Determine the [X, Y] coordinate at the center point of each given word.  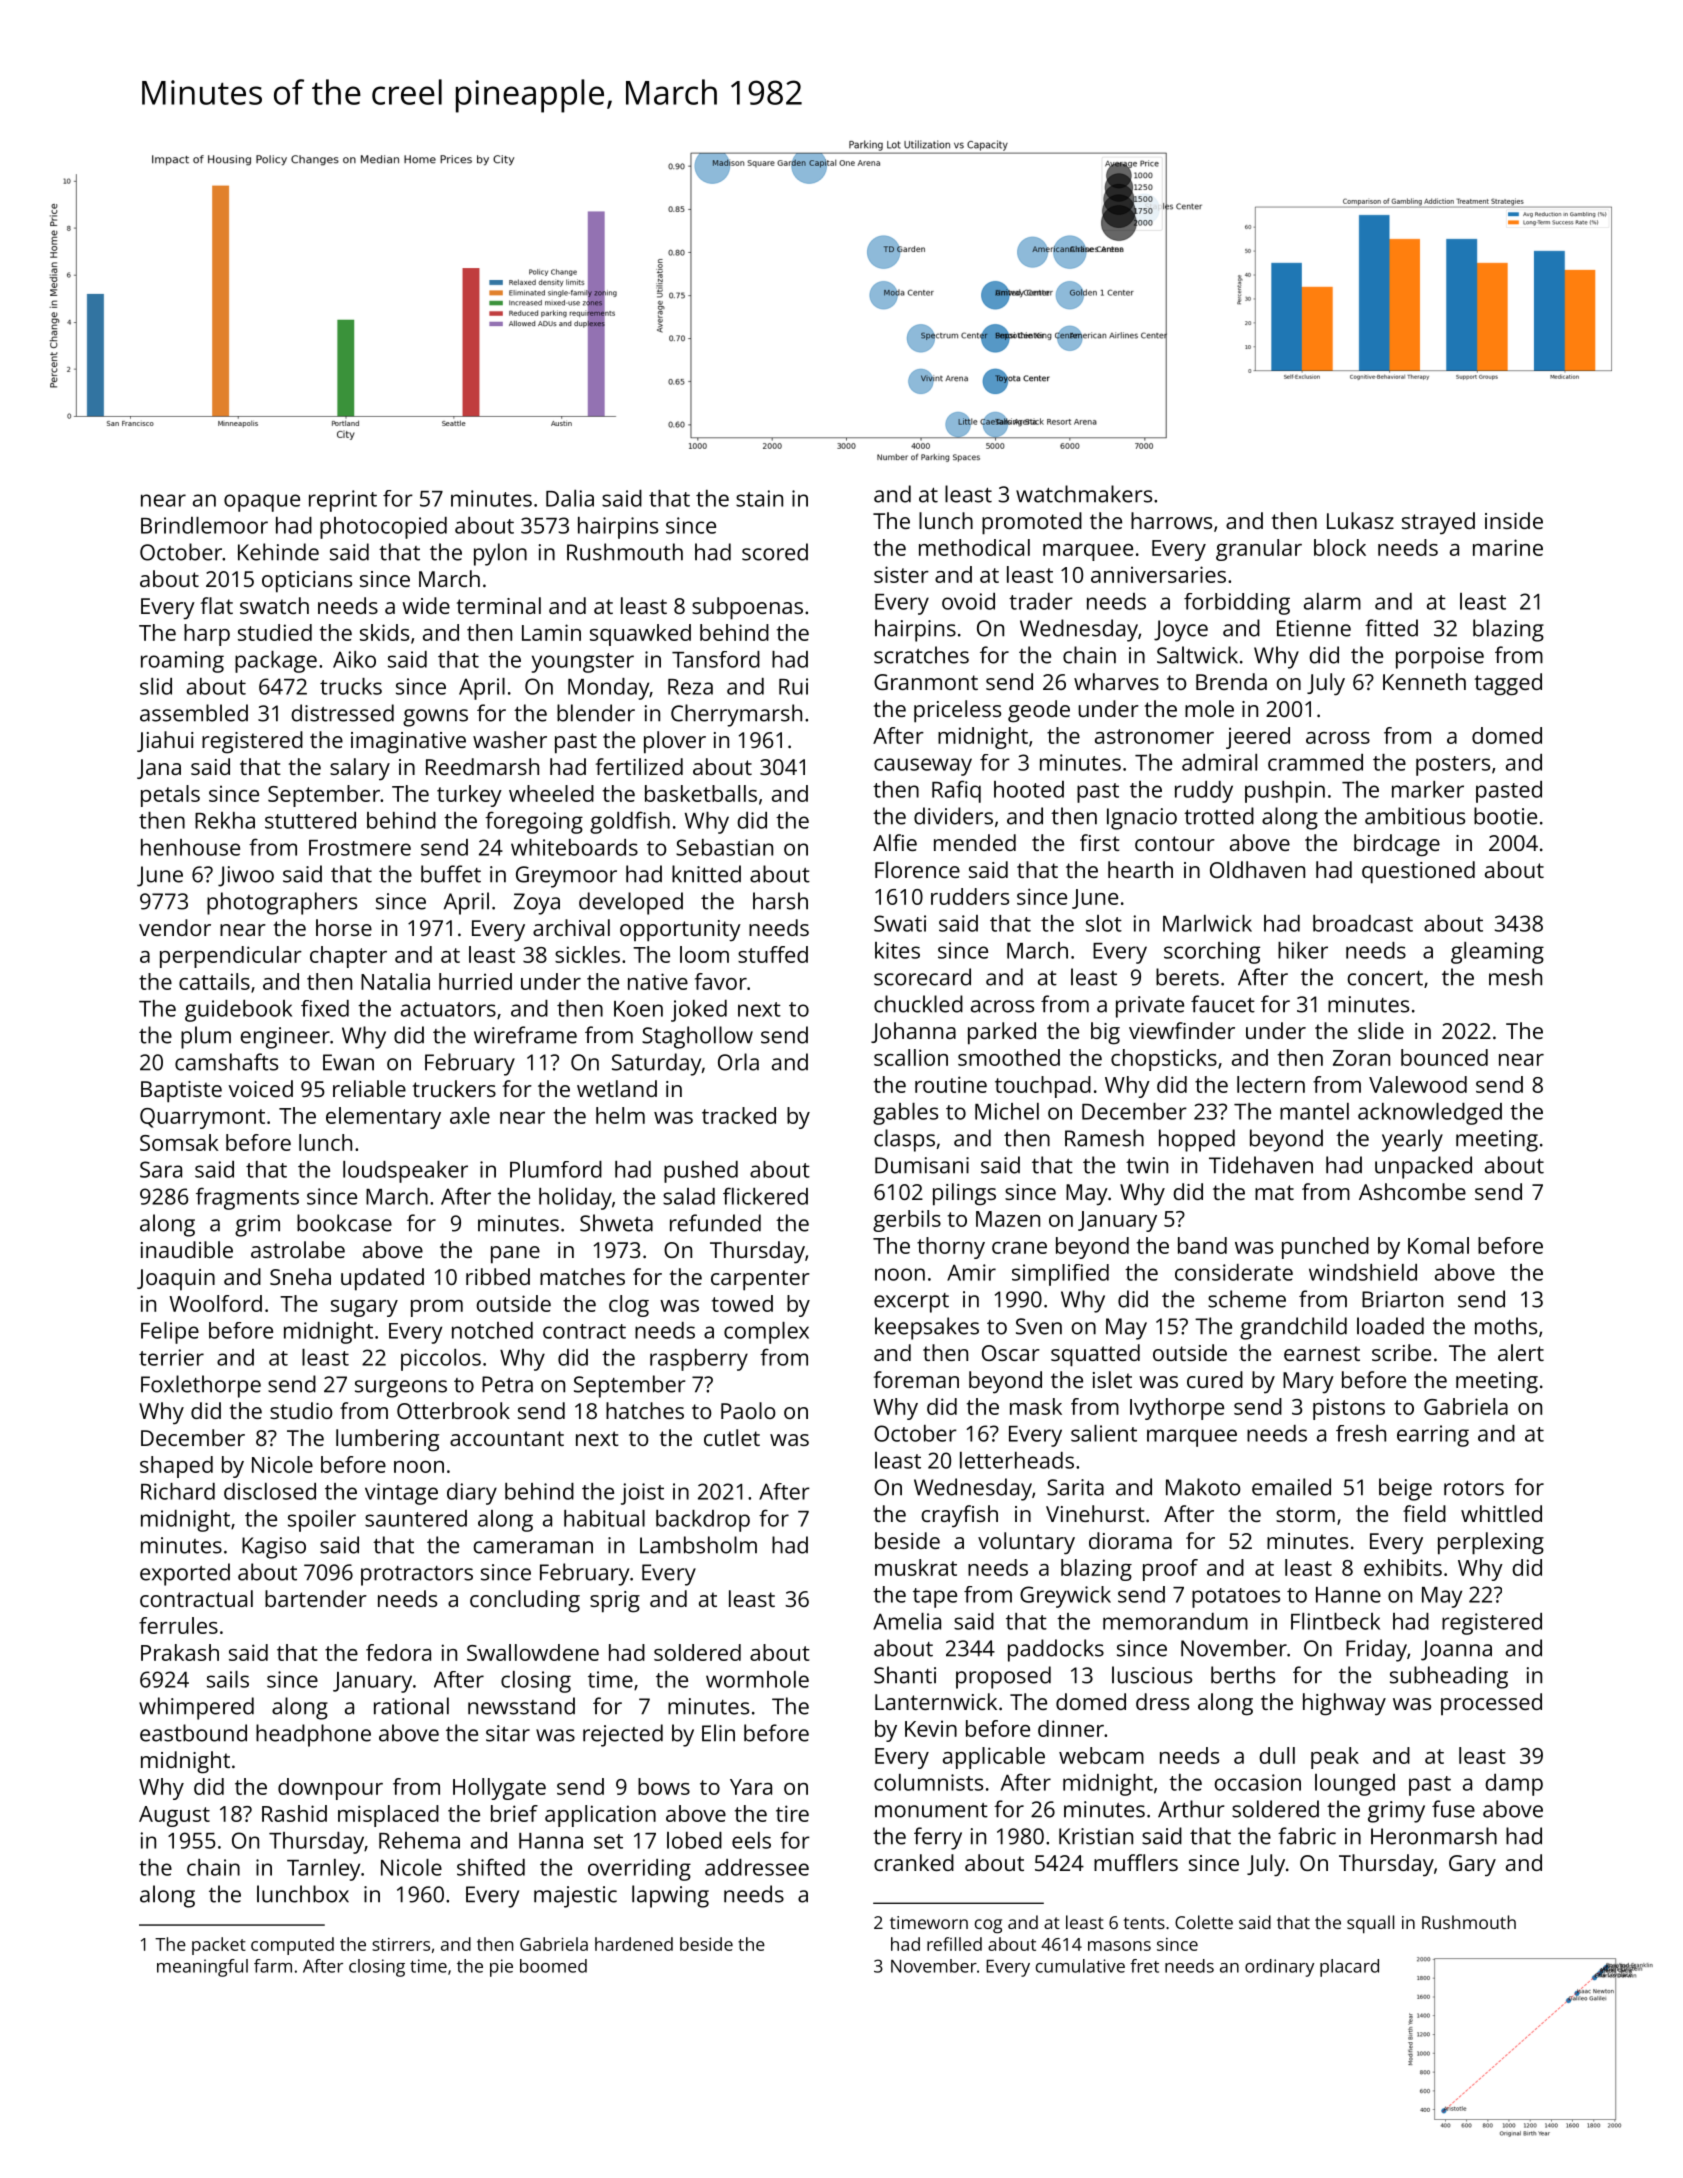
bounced [1444, 1057]
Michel [1007, 1111]
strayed [1438, 523]
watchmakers [1084, 494]
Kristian [1096, 1836]
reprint [343, 501]
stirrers [401, 1944]
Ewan [348, 1062]
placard [1349, 1968]
